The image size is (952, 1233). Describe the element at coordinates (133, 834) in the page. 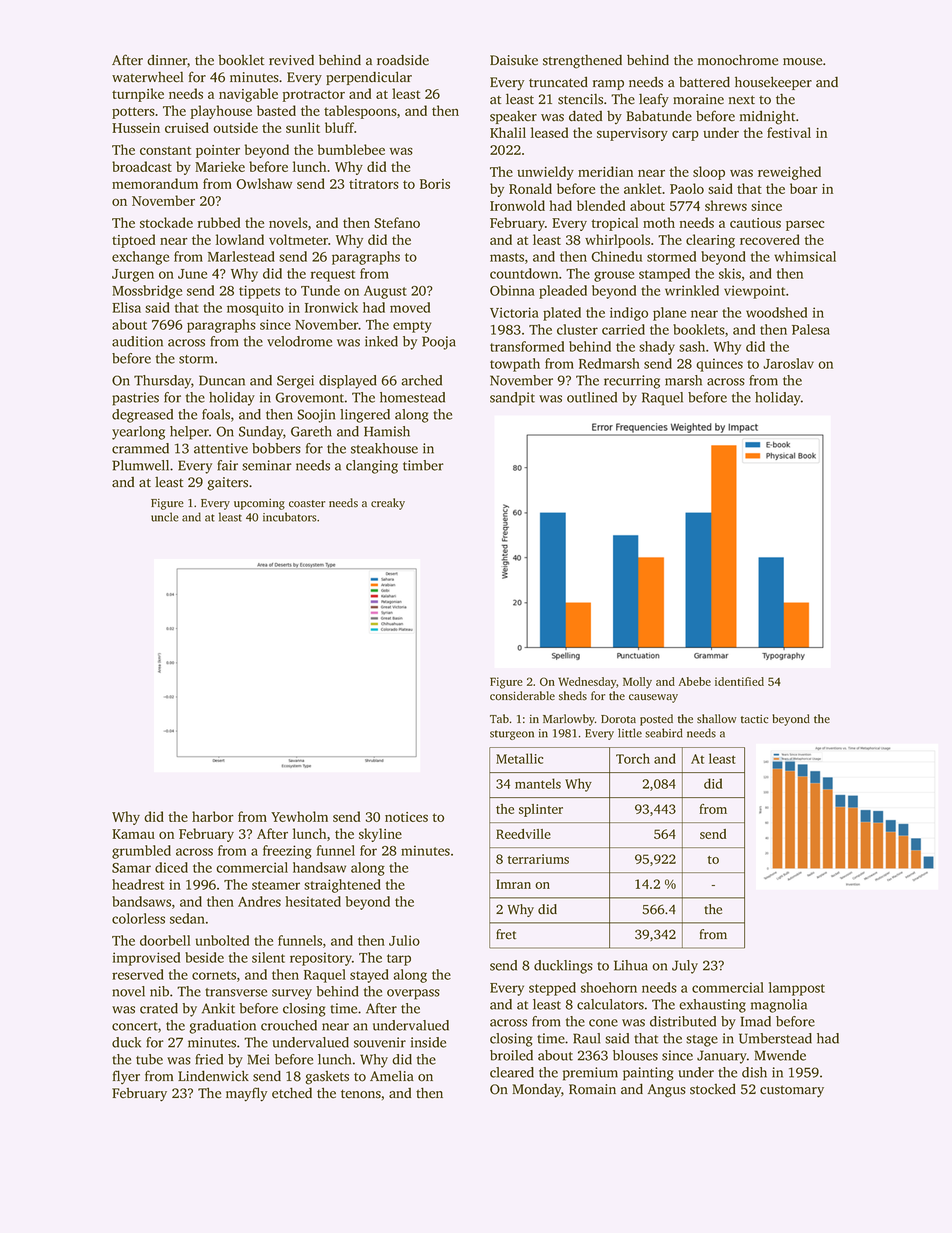

I see `Kamau` at that location.
